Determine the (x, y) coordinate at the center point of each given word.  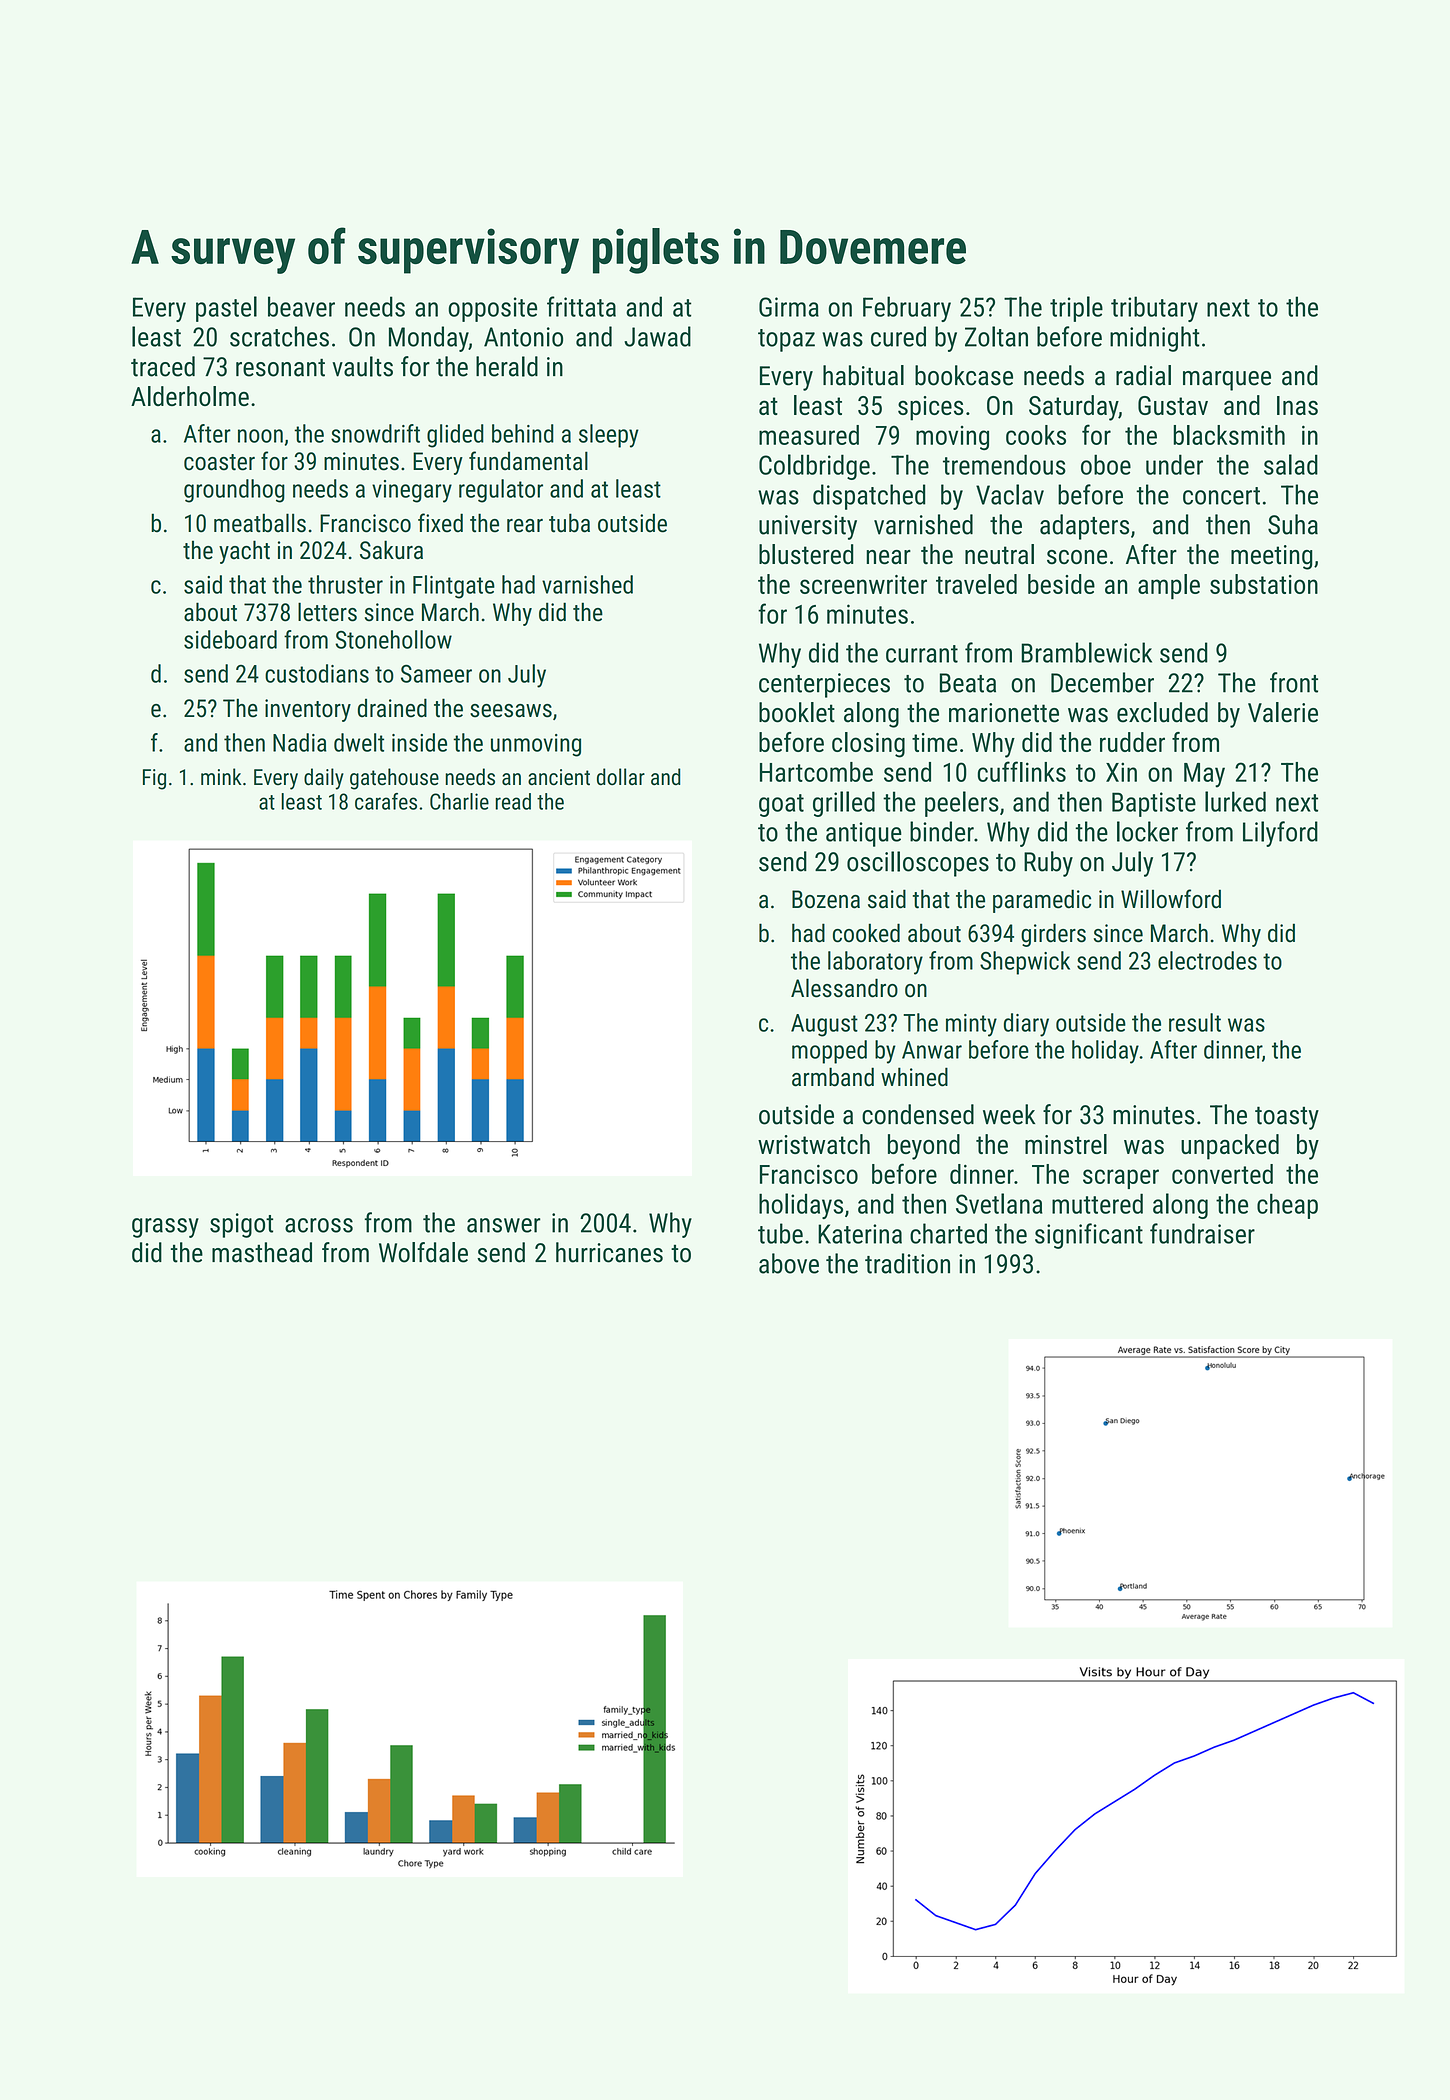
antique (864, 834)
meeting (1272, 557)
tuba (569, 523)
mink (221, 776)
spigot (241, 1225)
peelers (962, 804)
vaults (362, 366)
